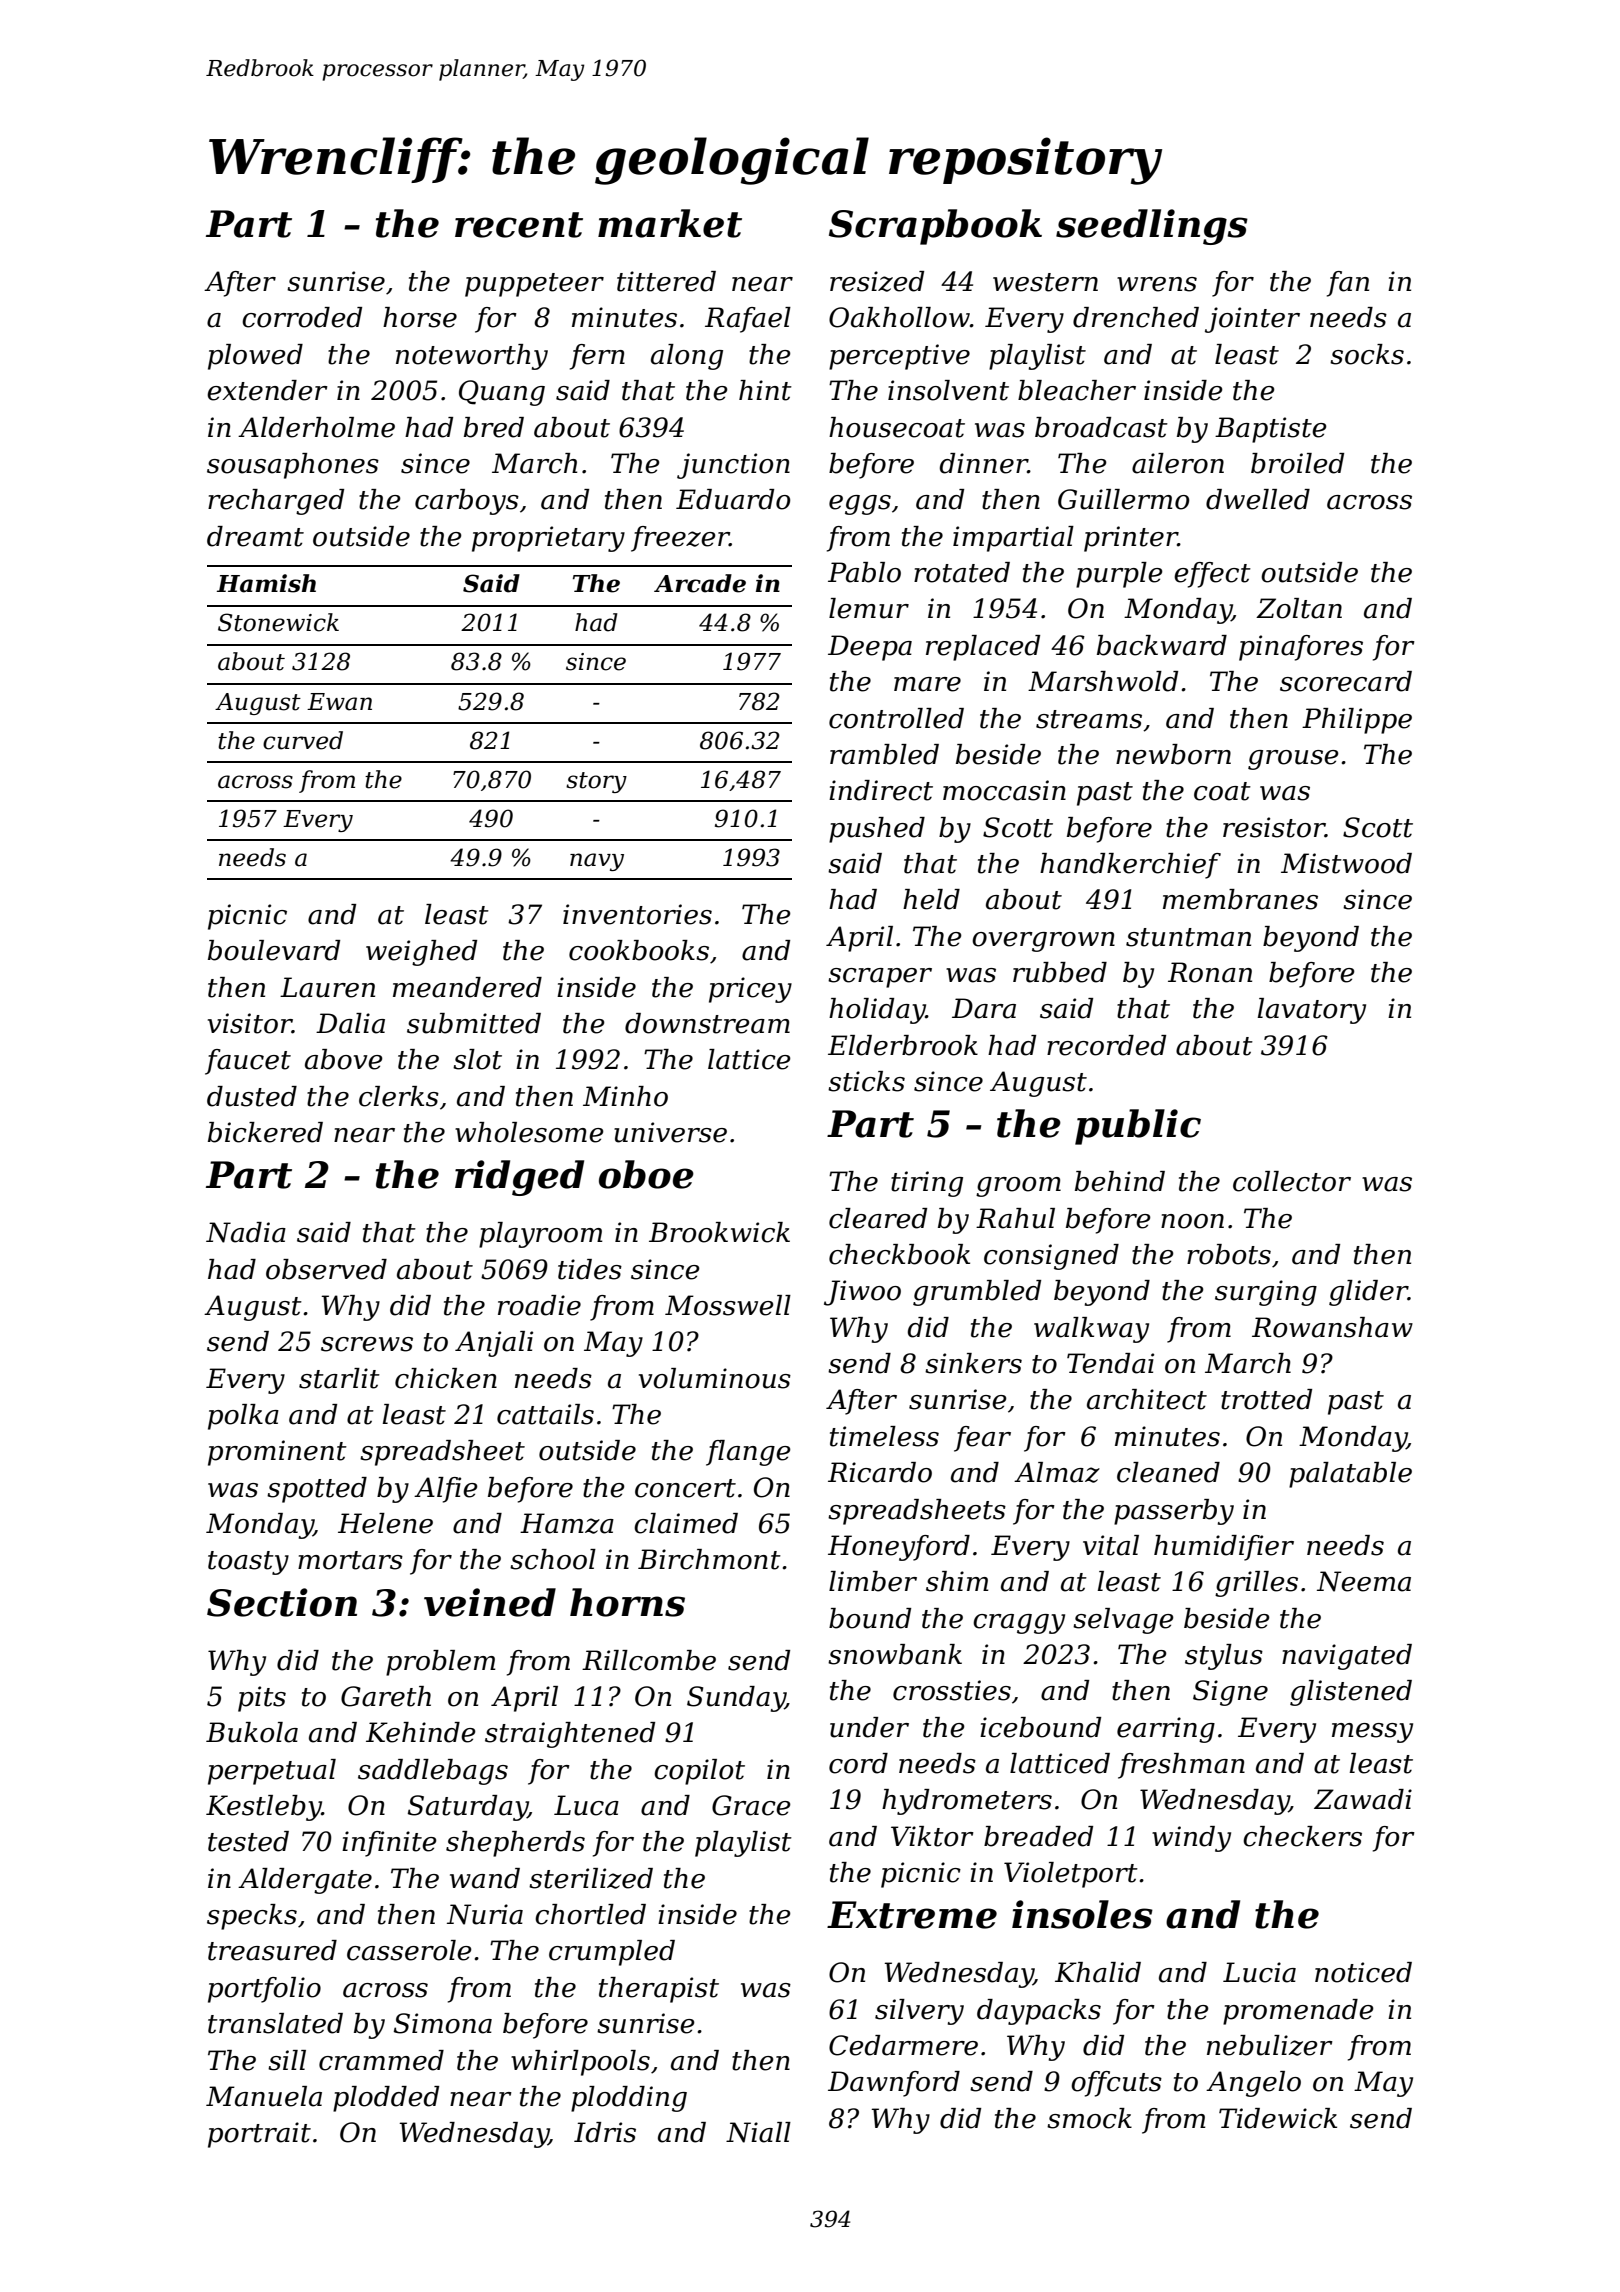  I want to click on above, so click(344, 1059).
